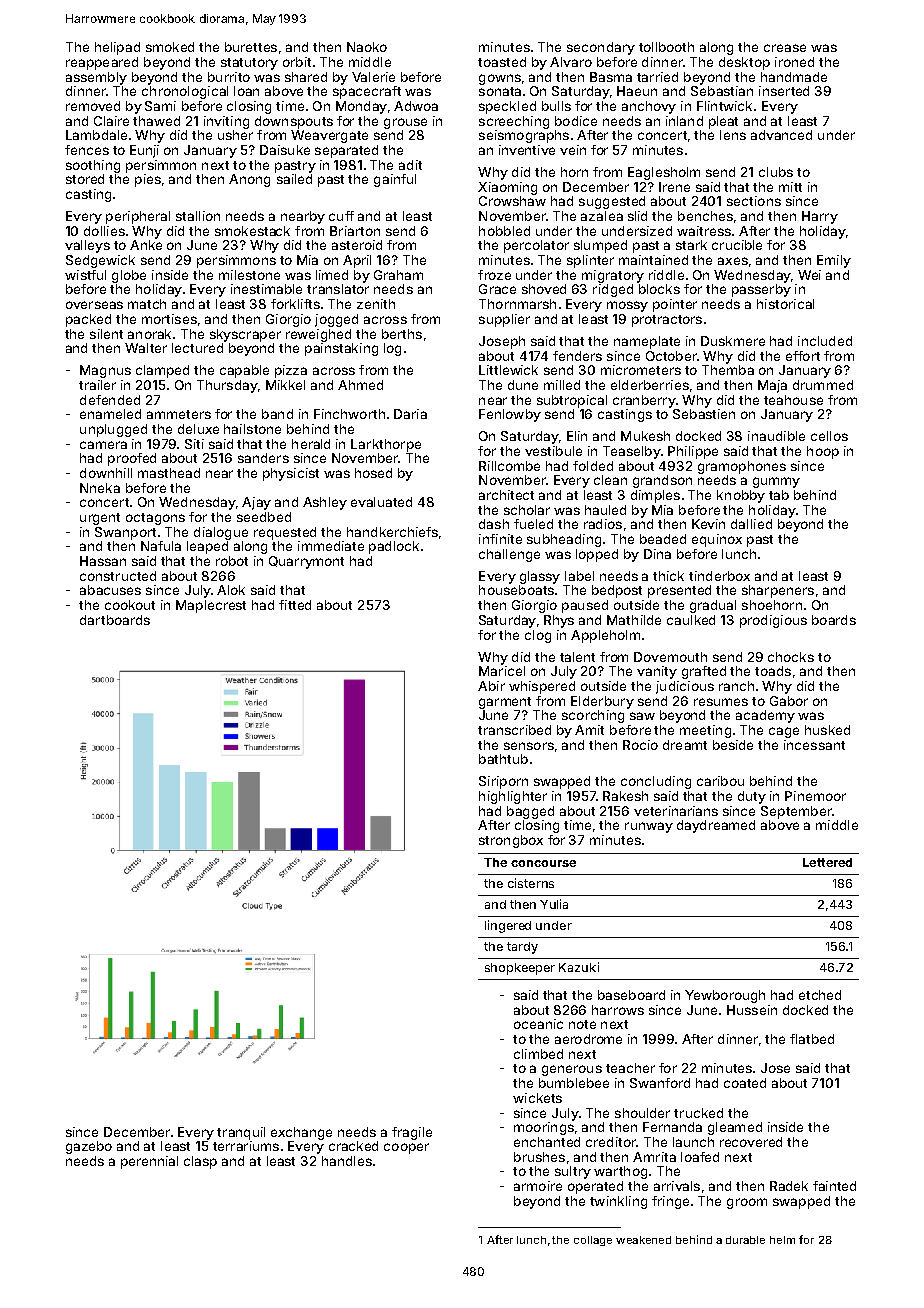  Describe the element at coordinates (815, 796) in the document. I see `Pinemoor` at that location.
